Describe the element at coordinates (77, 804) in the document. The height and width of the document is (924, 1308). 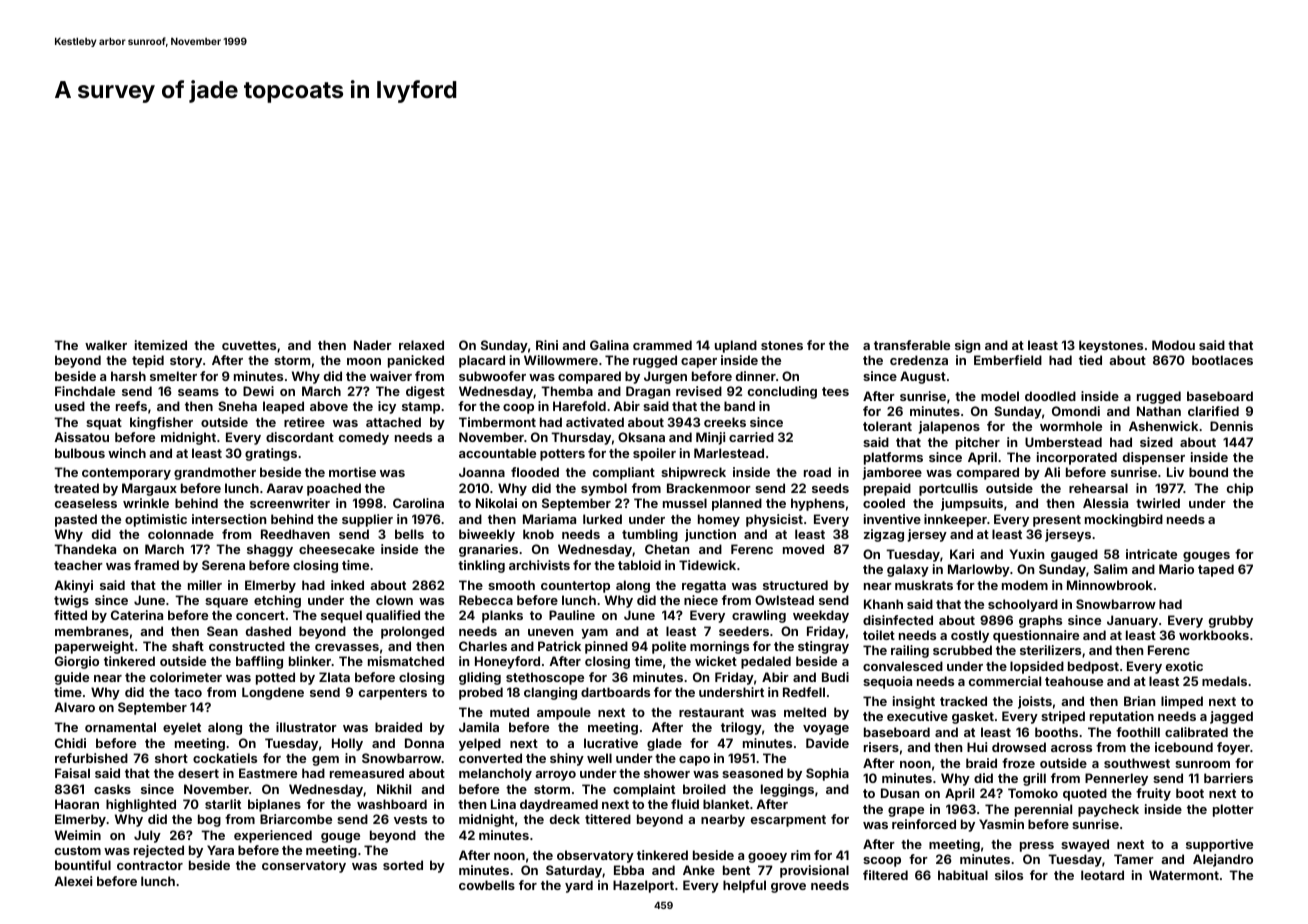
I see `Haoran` at that location.
